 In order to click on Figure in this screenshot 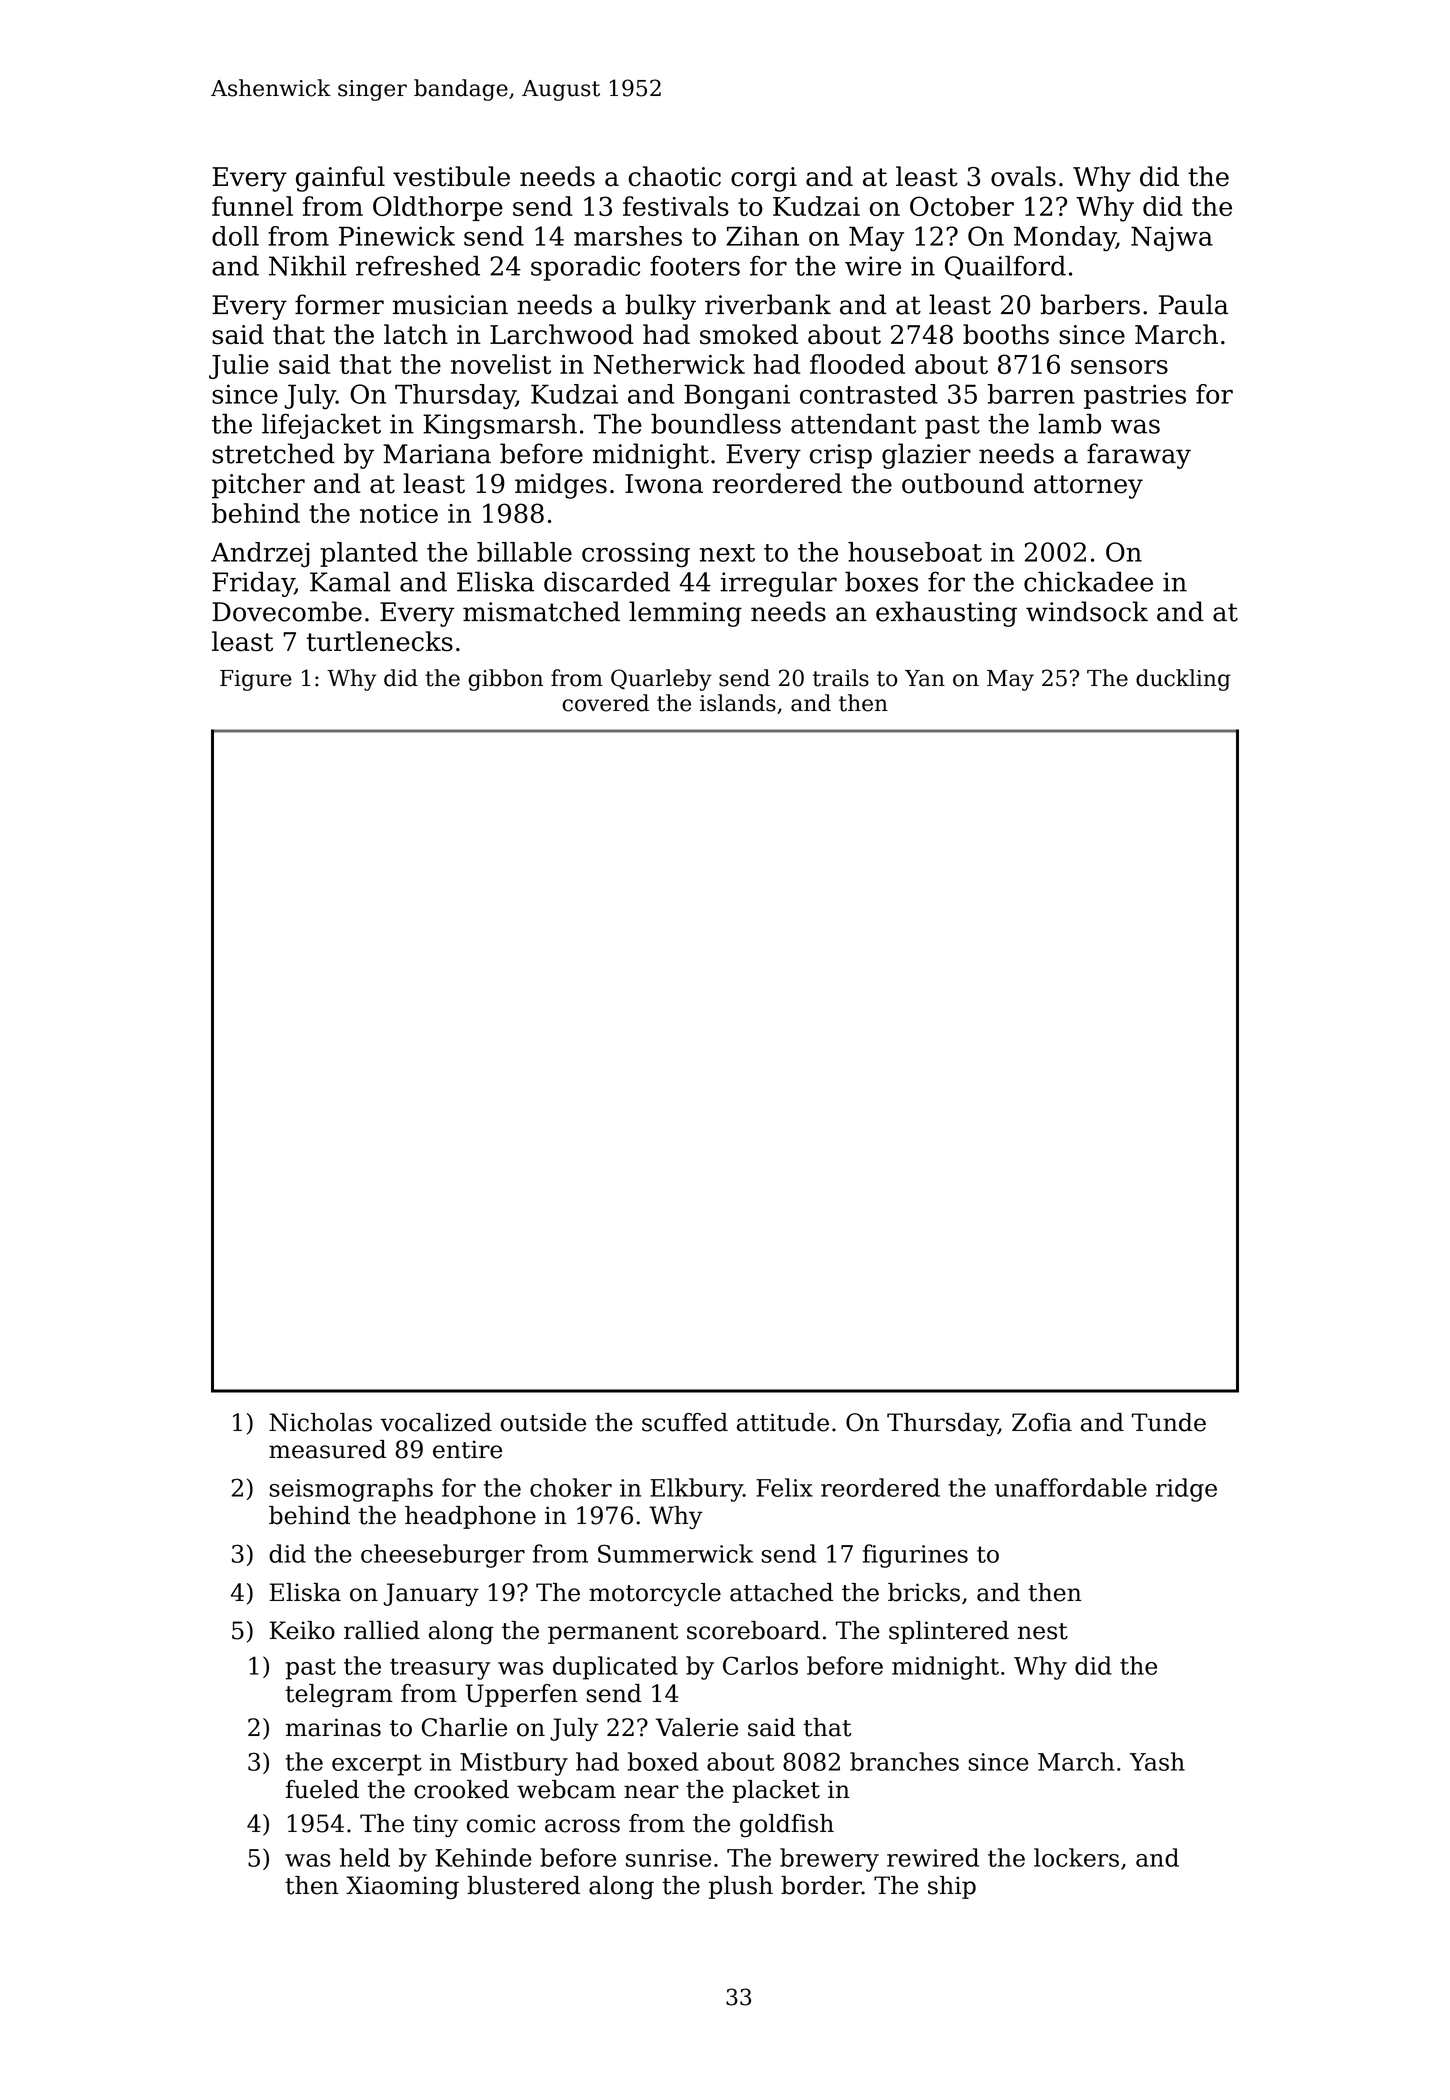, I will do `click(256, 680)`.
